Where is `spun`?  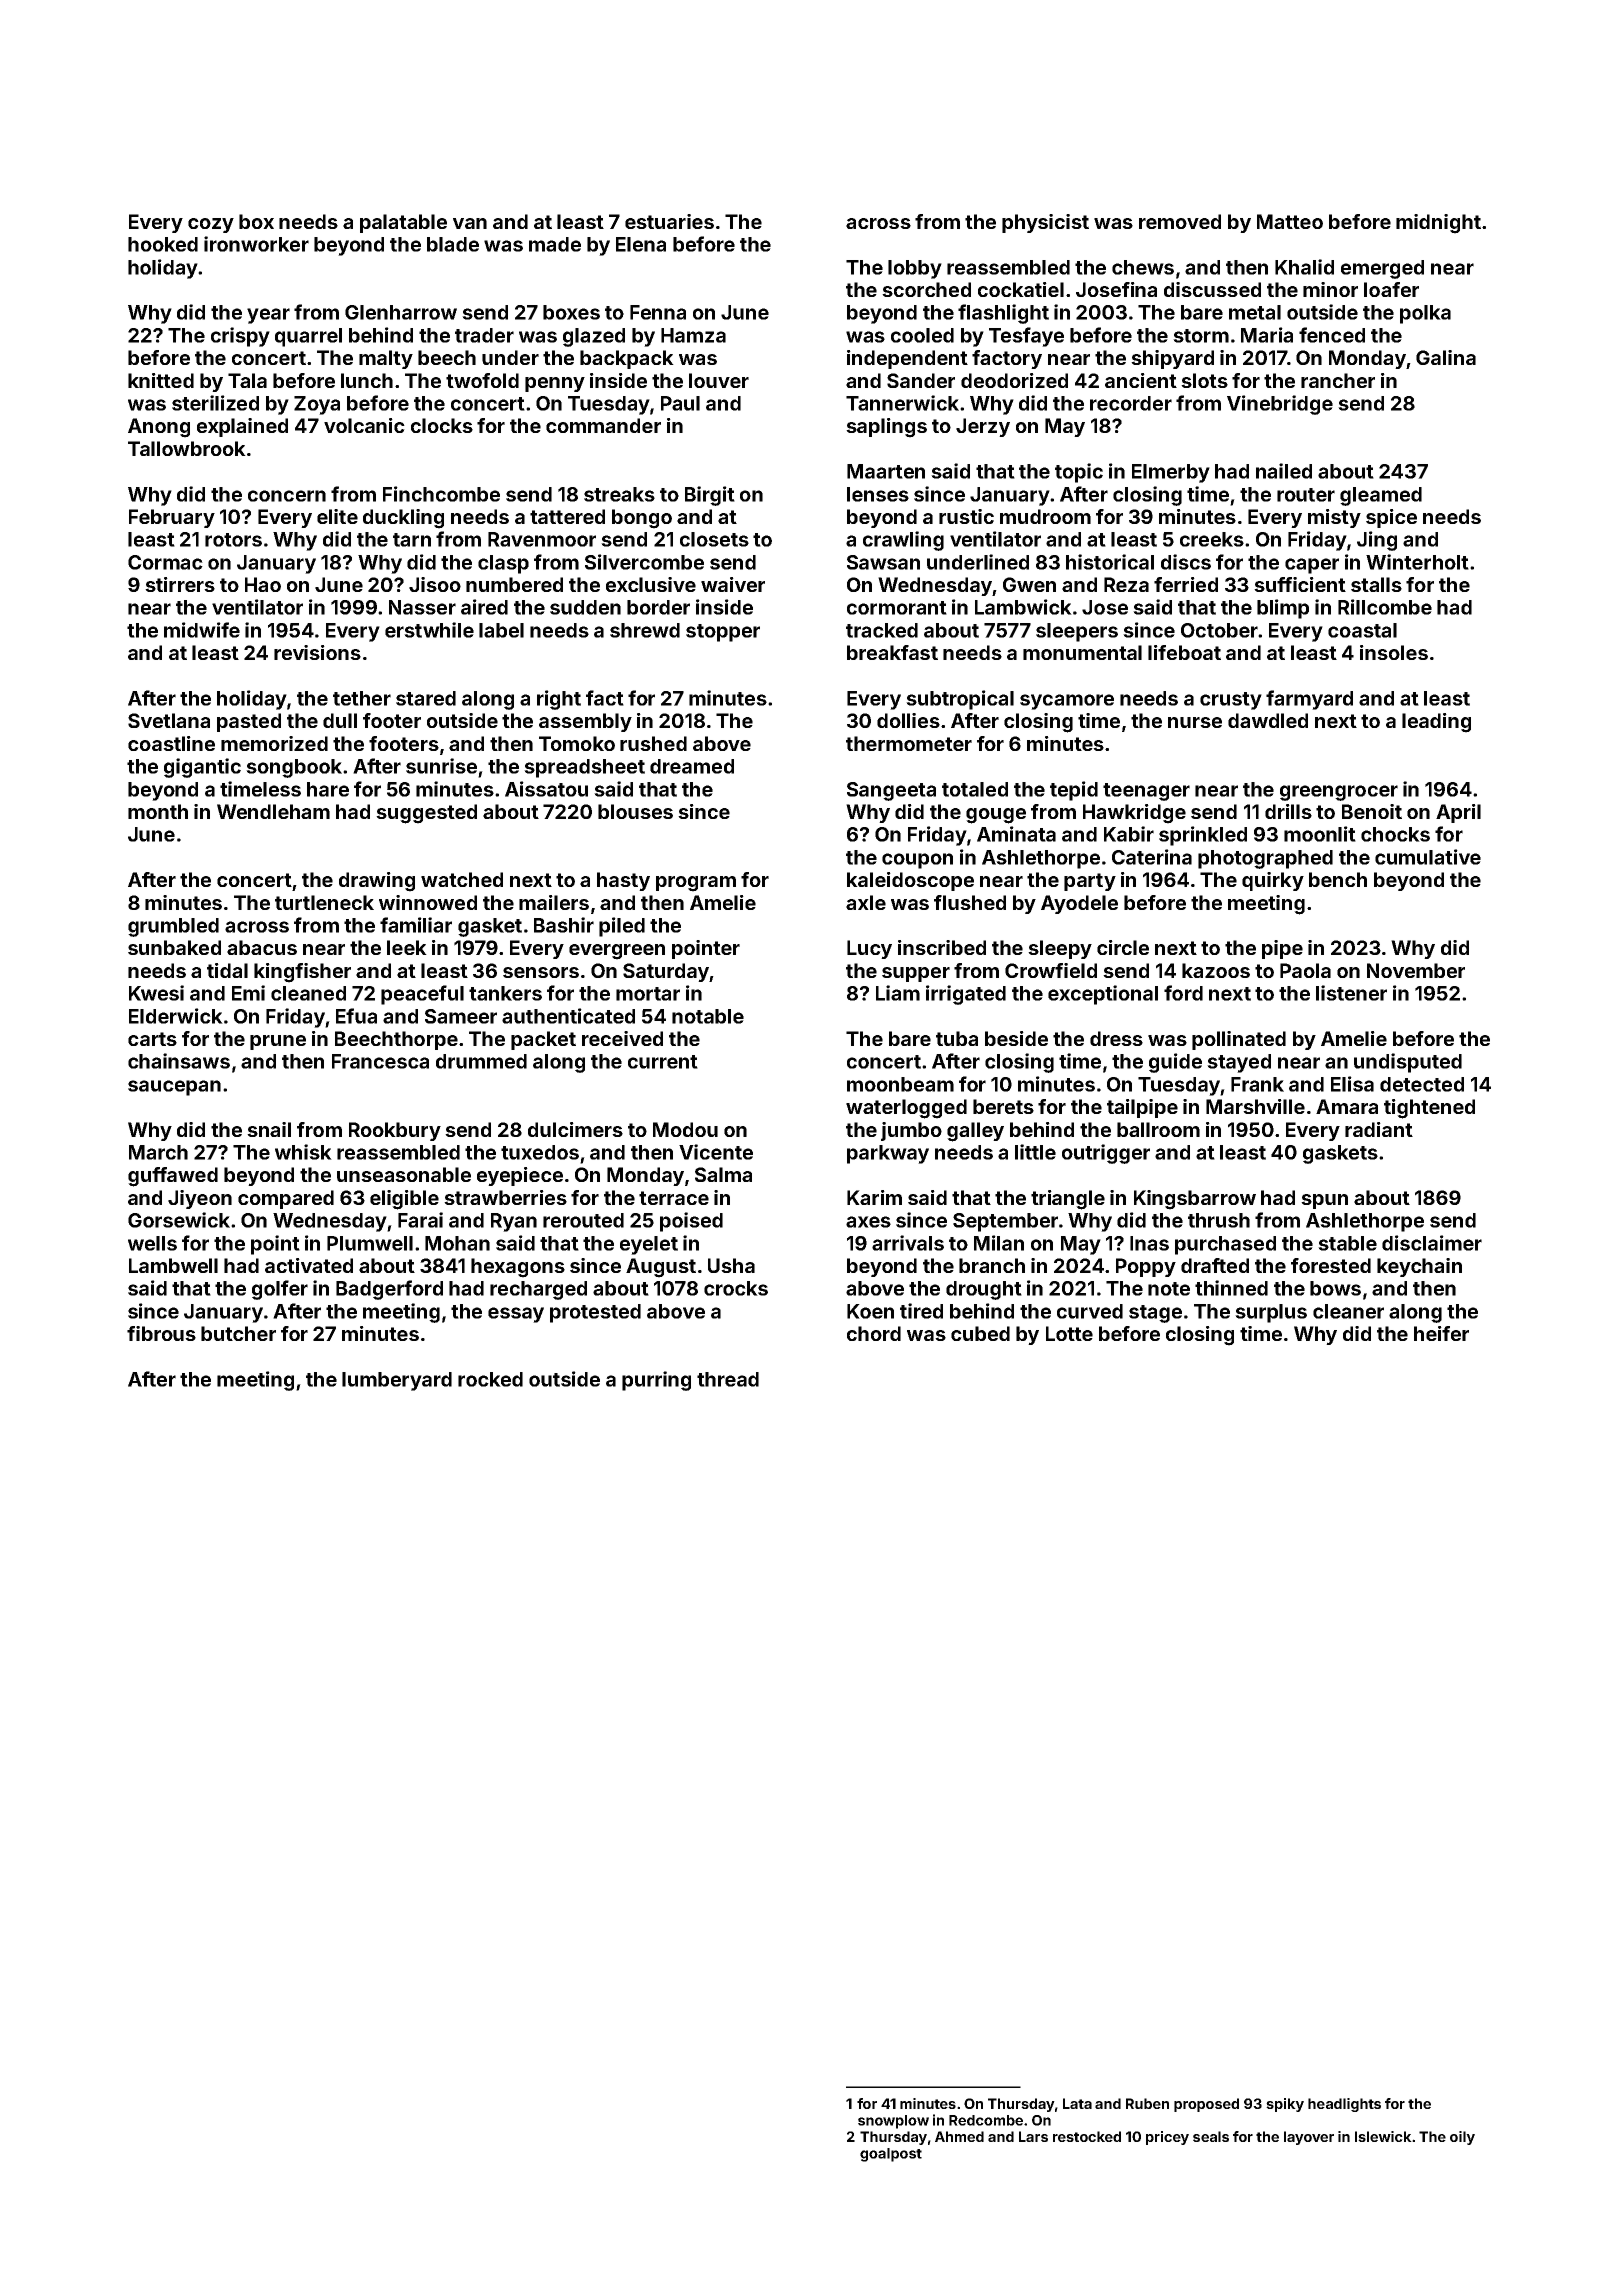 spun is located at coordinates (1324, 1201).
